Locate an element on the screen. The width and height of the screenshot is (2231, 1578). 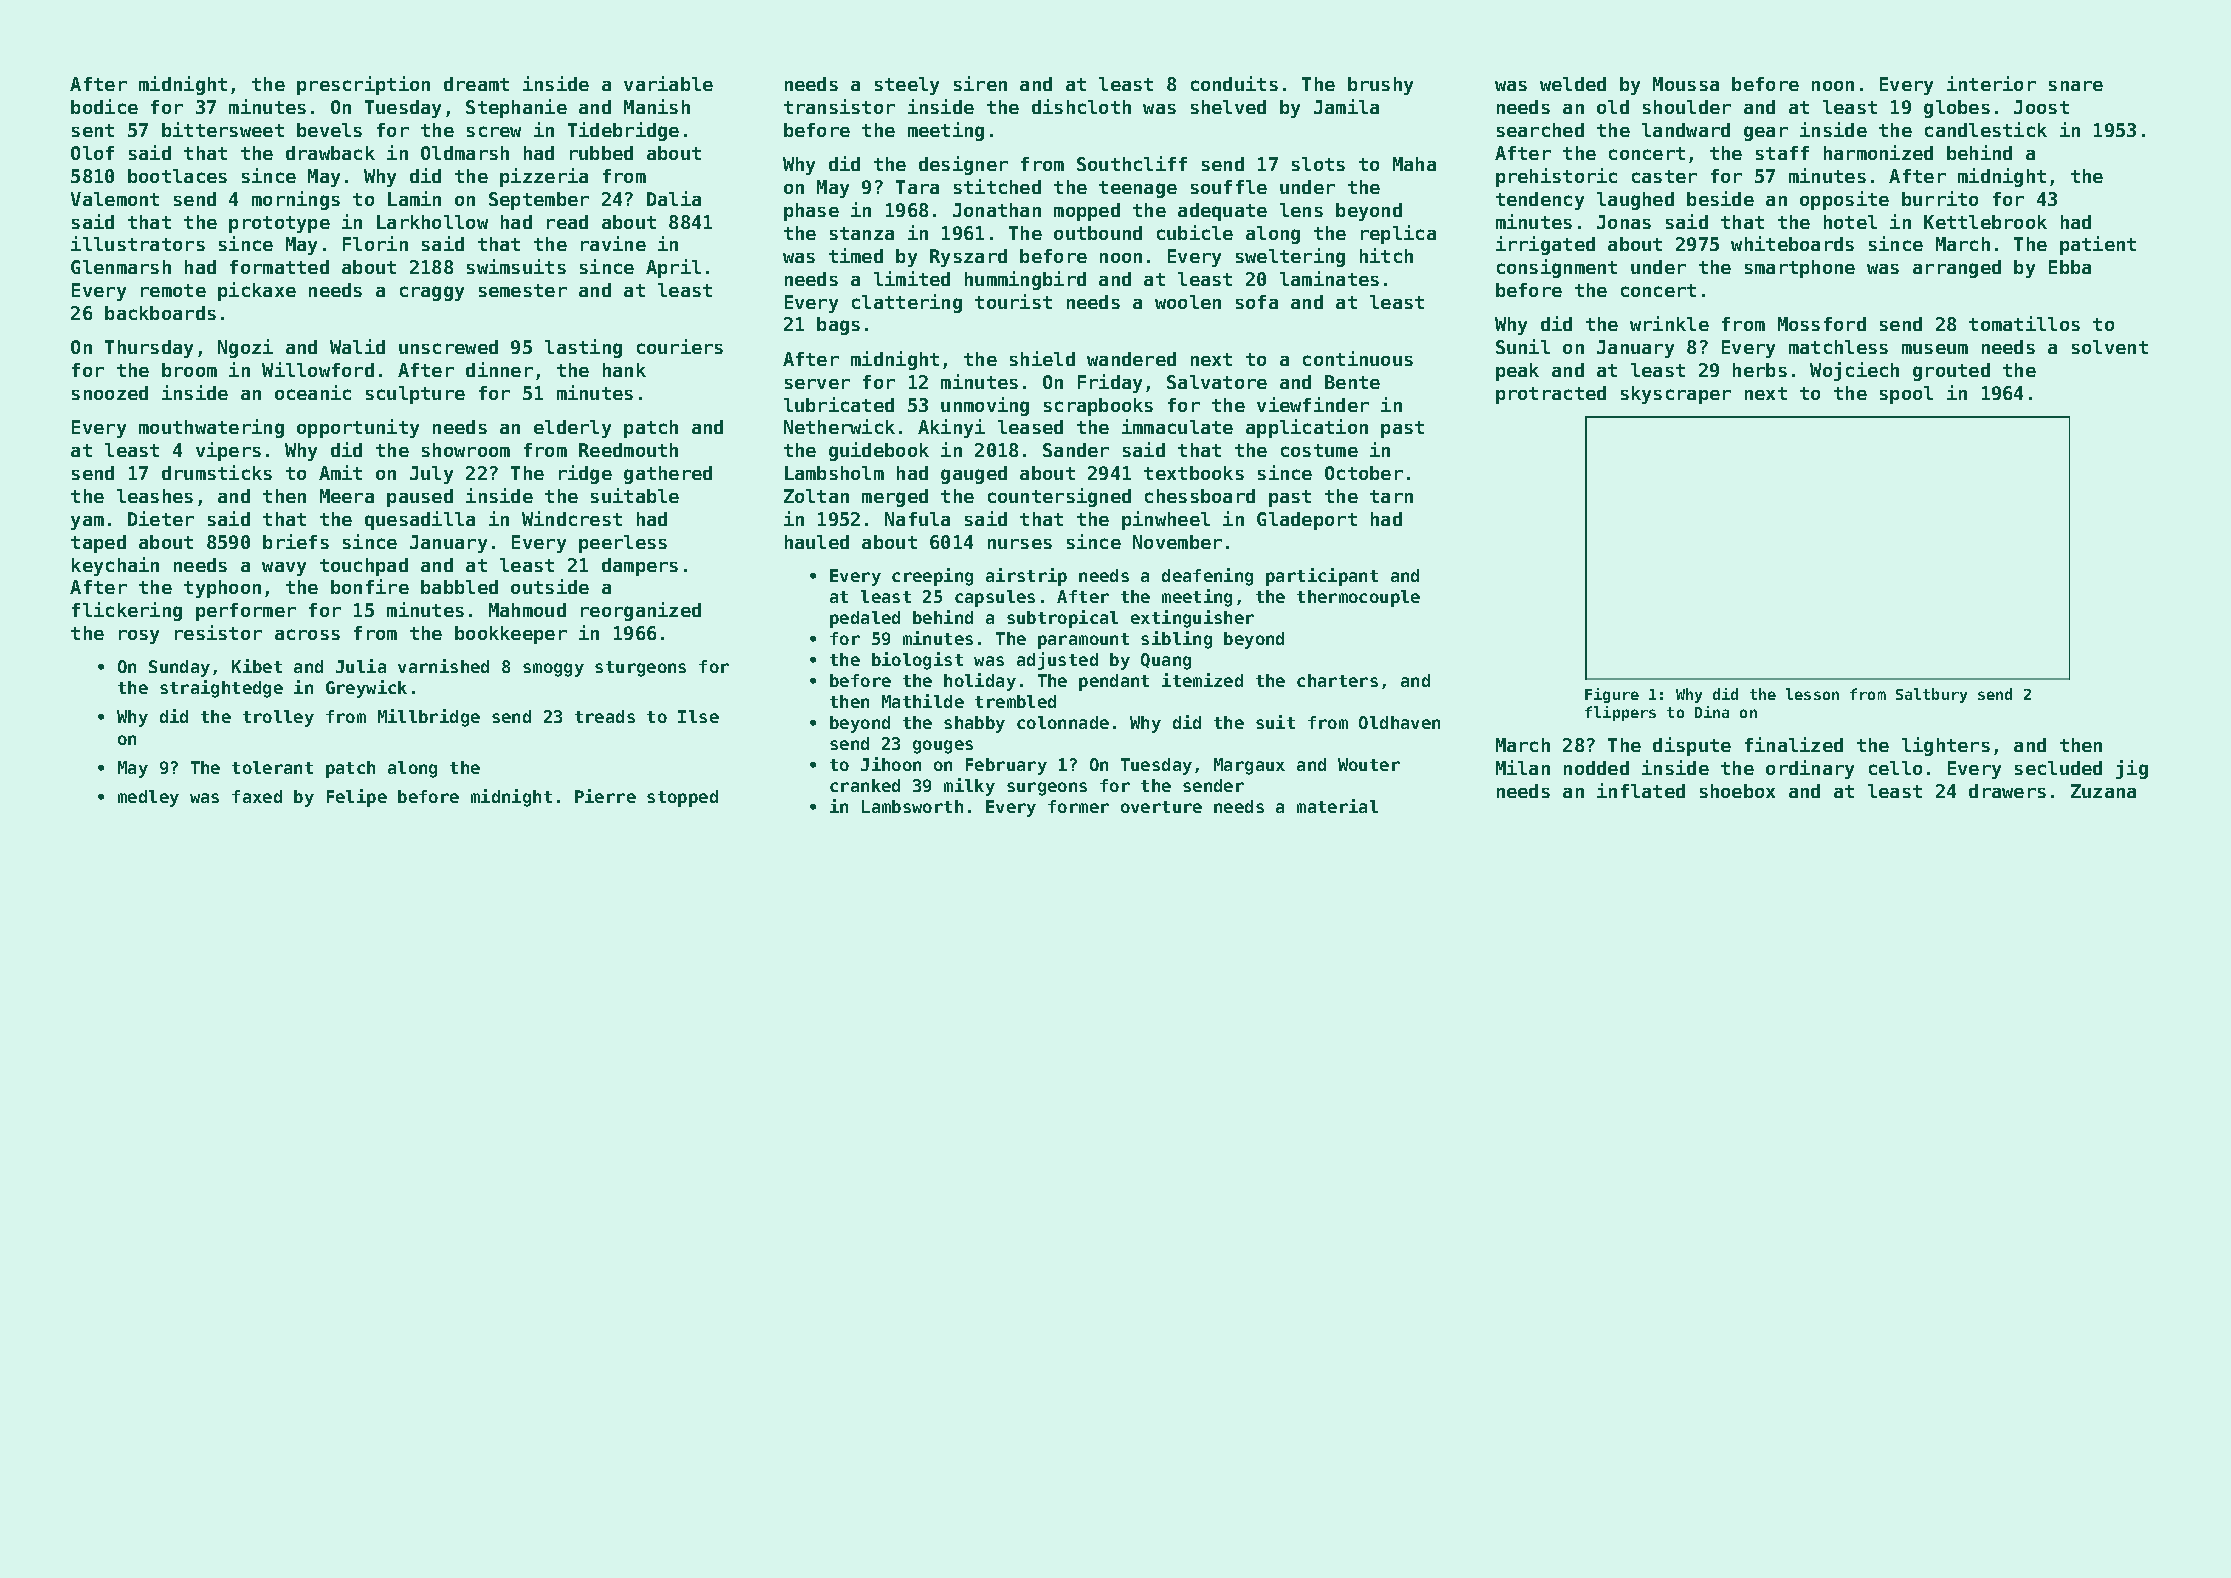
lesson is located at coordinates (1812, 694).
